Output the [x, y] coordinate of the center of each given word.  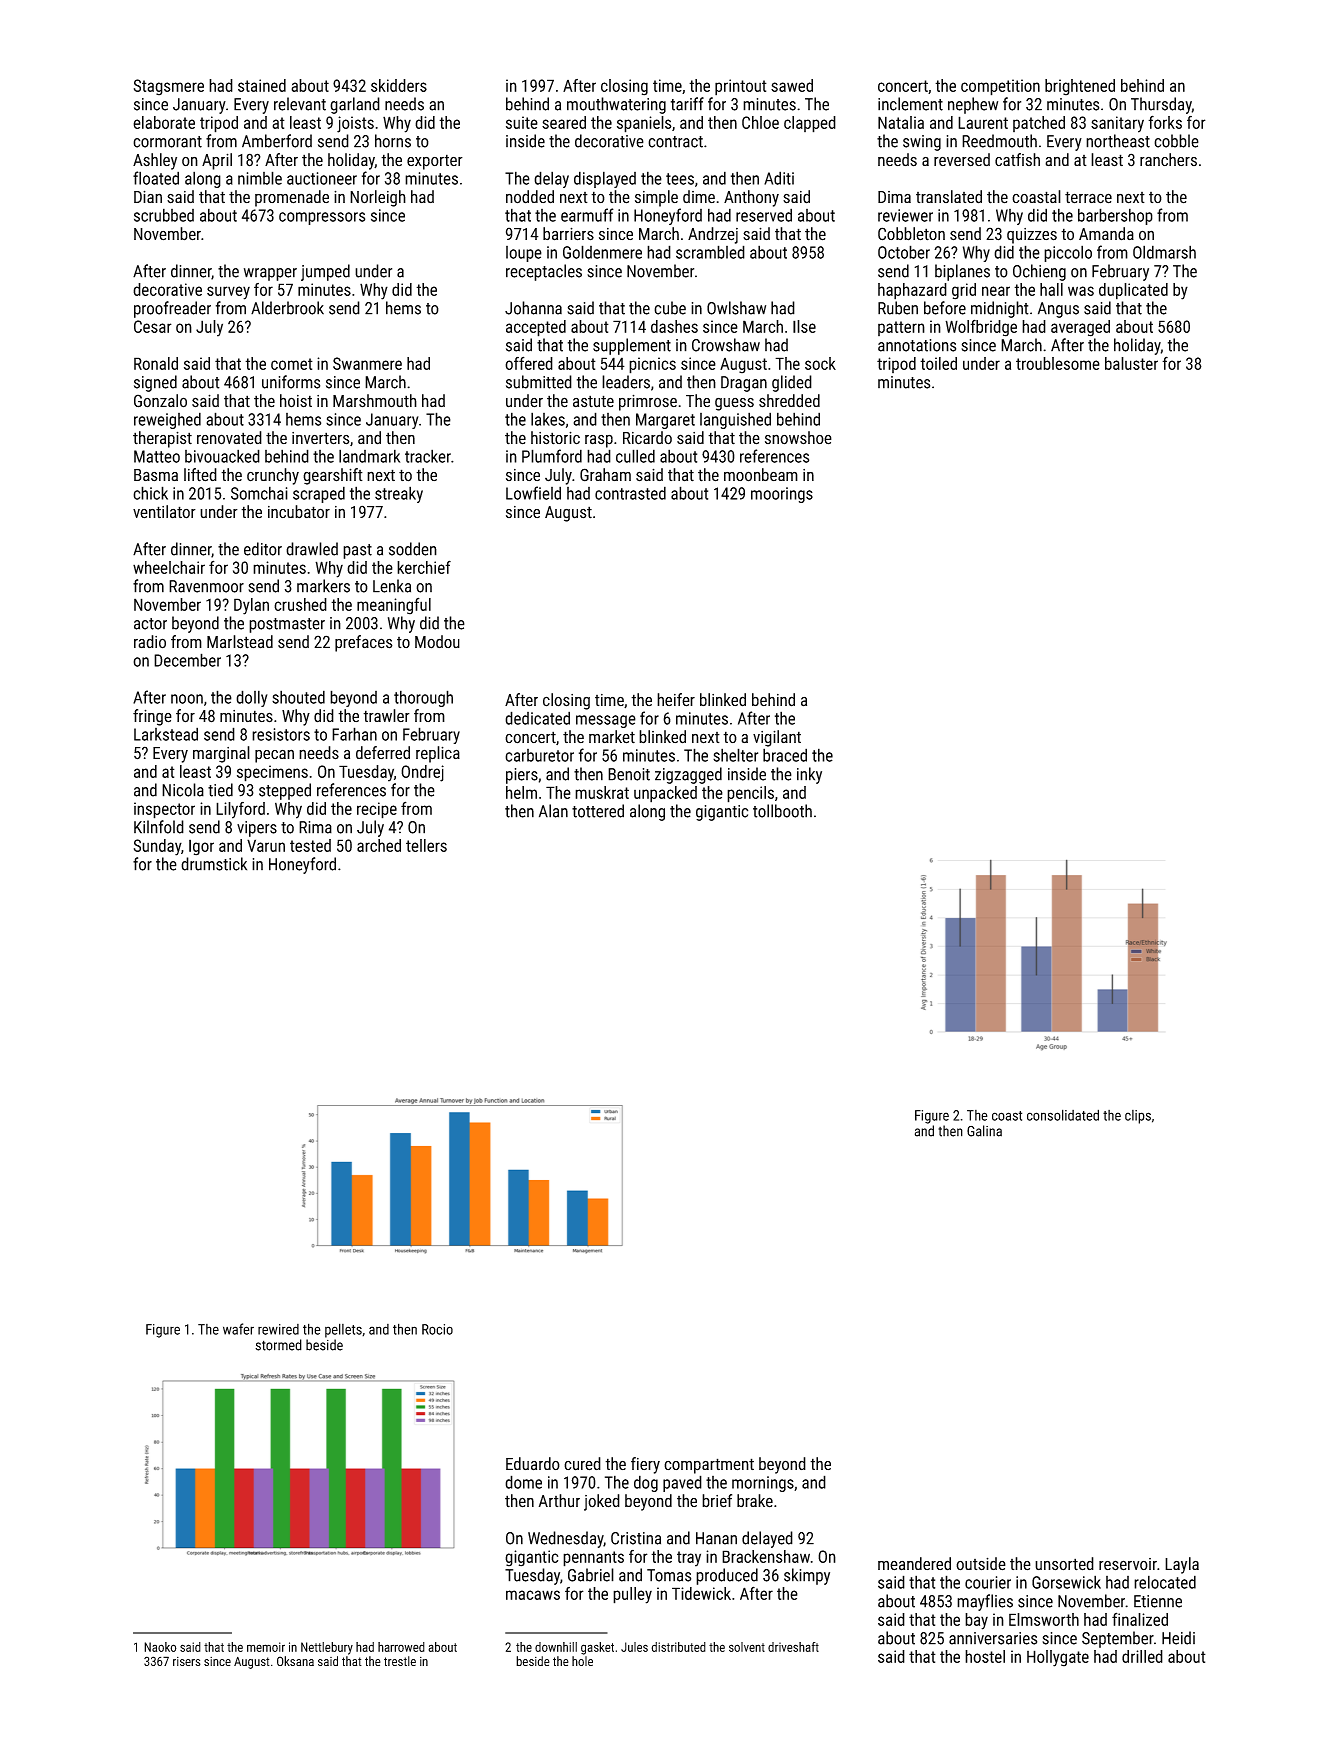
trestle [400, 1661]
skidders [399, 85]
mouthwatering [616, 105]
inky [809, 775]
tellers [426, 845]
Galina [984, 1131]
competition [1000, 87]
